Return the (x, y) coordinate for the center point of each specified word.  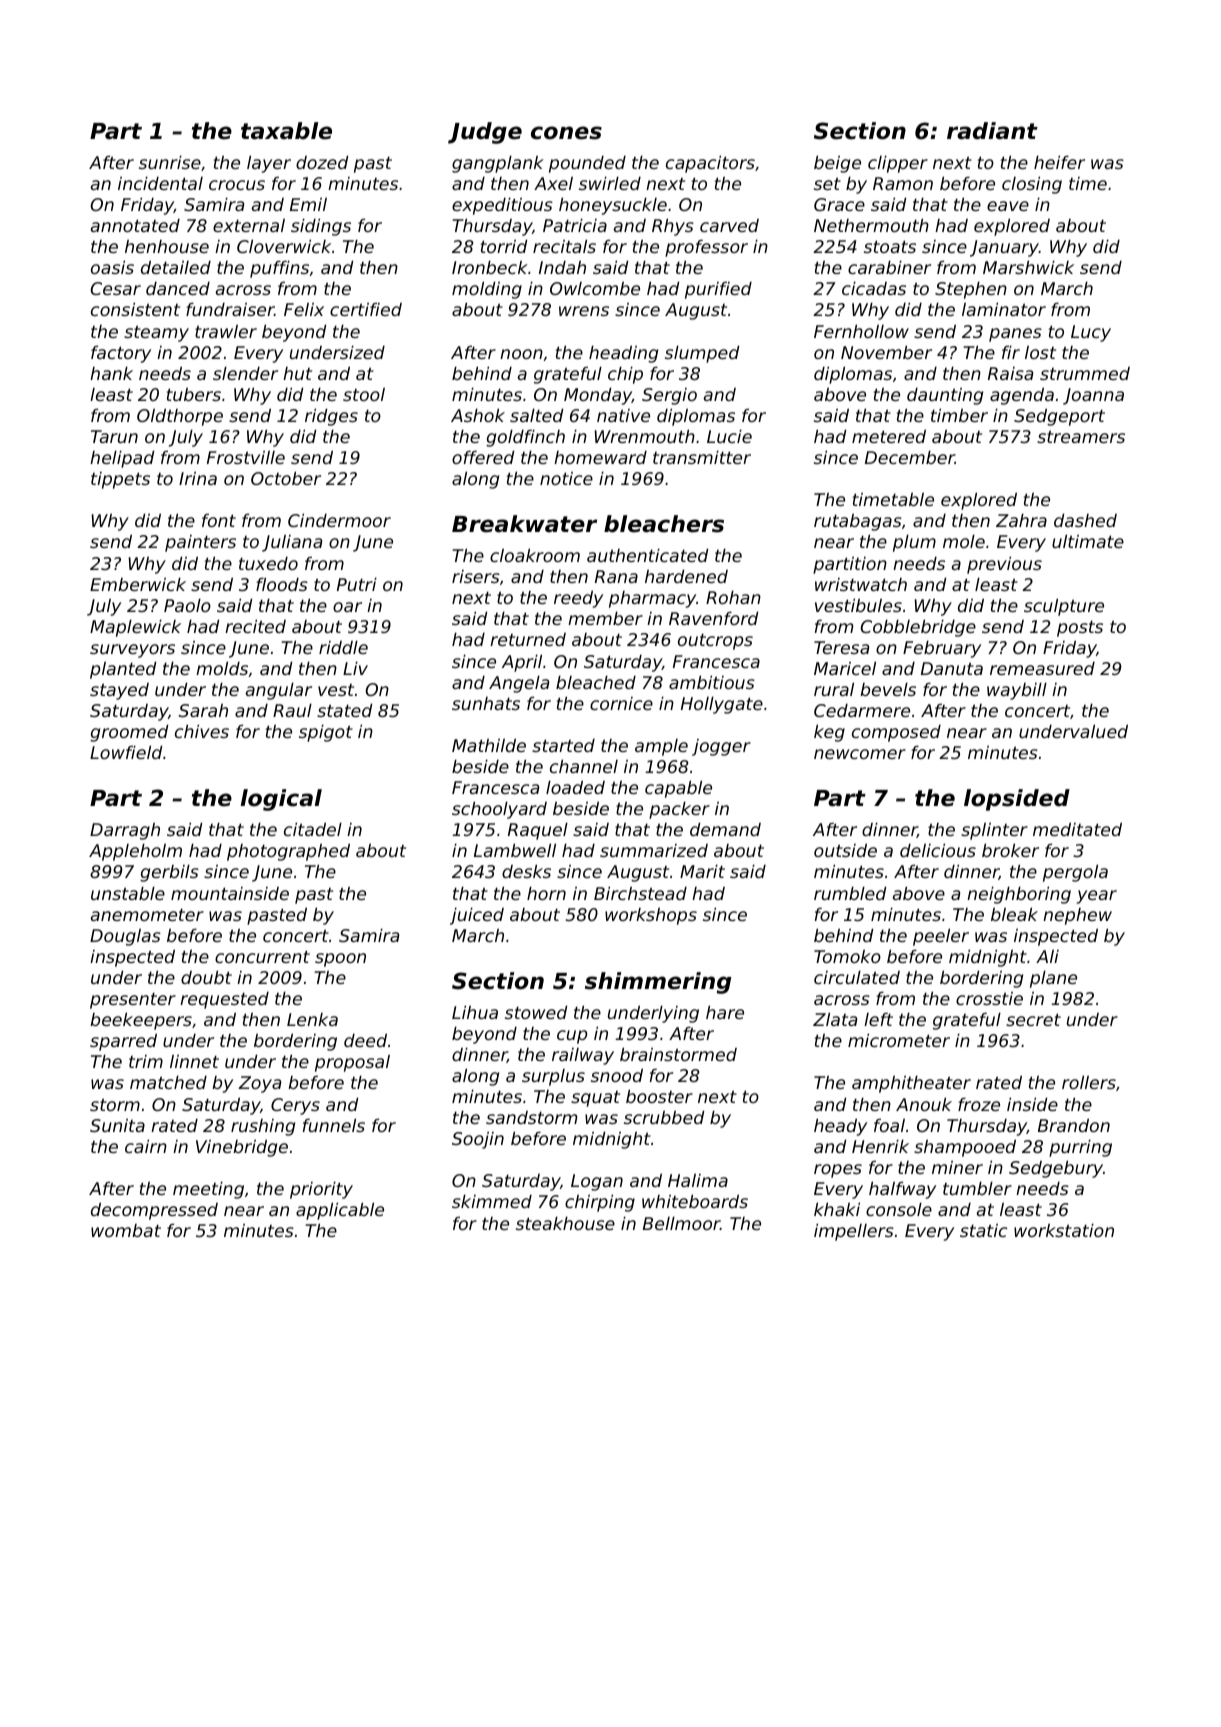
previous (1004, 565)
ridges (331, 417)
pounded (587, 164)
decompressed (154, 1211)
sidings (321, 227)
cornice (621, 703)
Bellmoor (681, 1223)
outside (845, 850)
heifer (1059, 162)
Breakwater (524, 524)
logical (281, 800)
